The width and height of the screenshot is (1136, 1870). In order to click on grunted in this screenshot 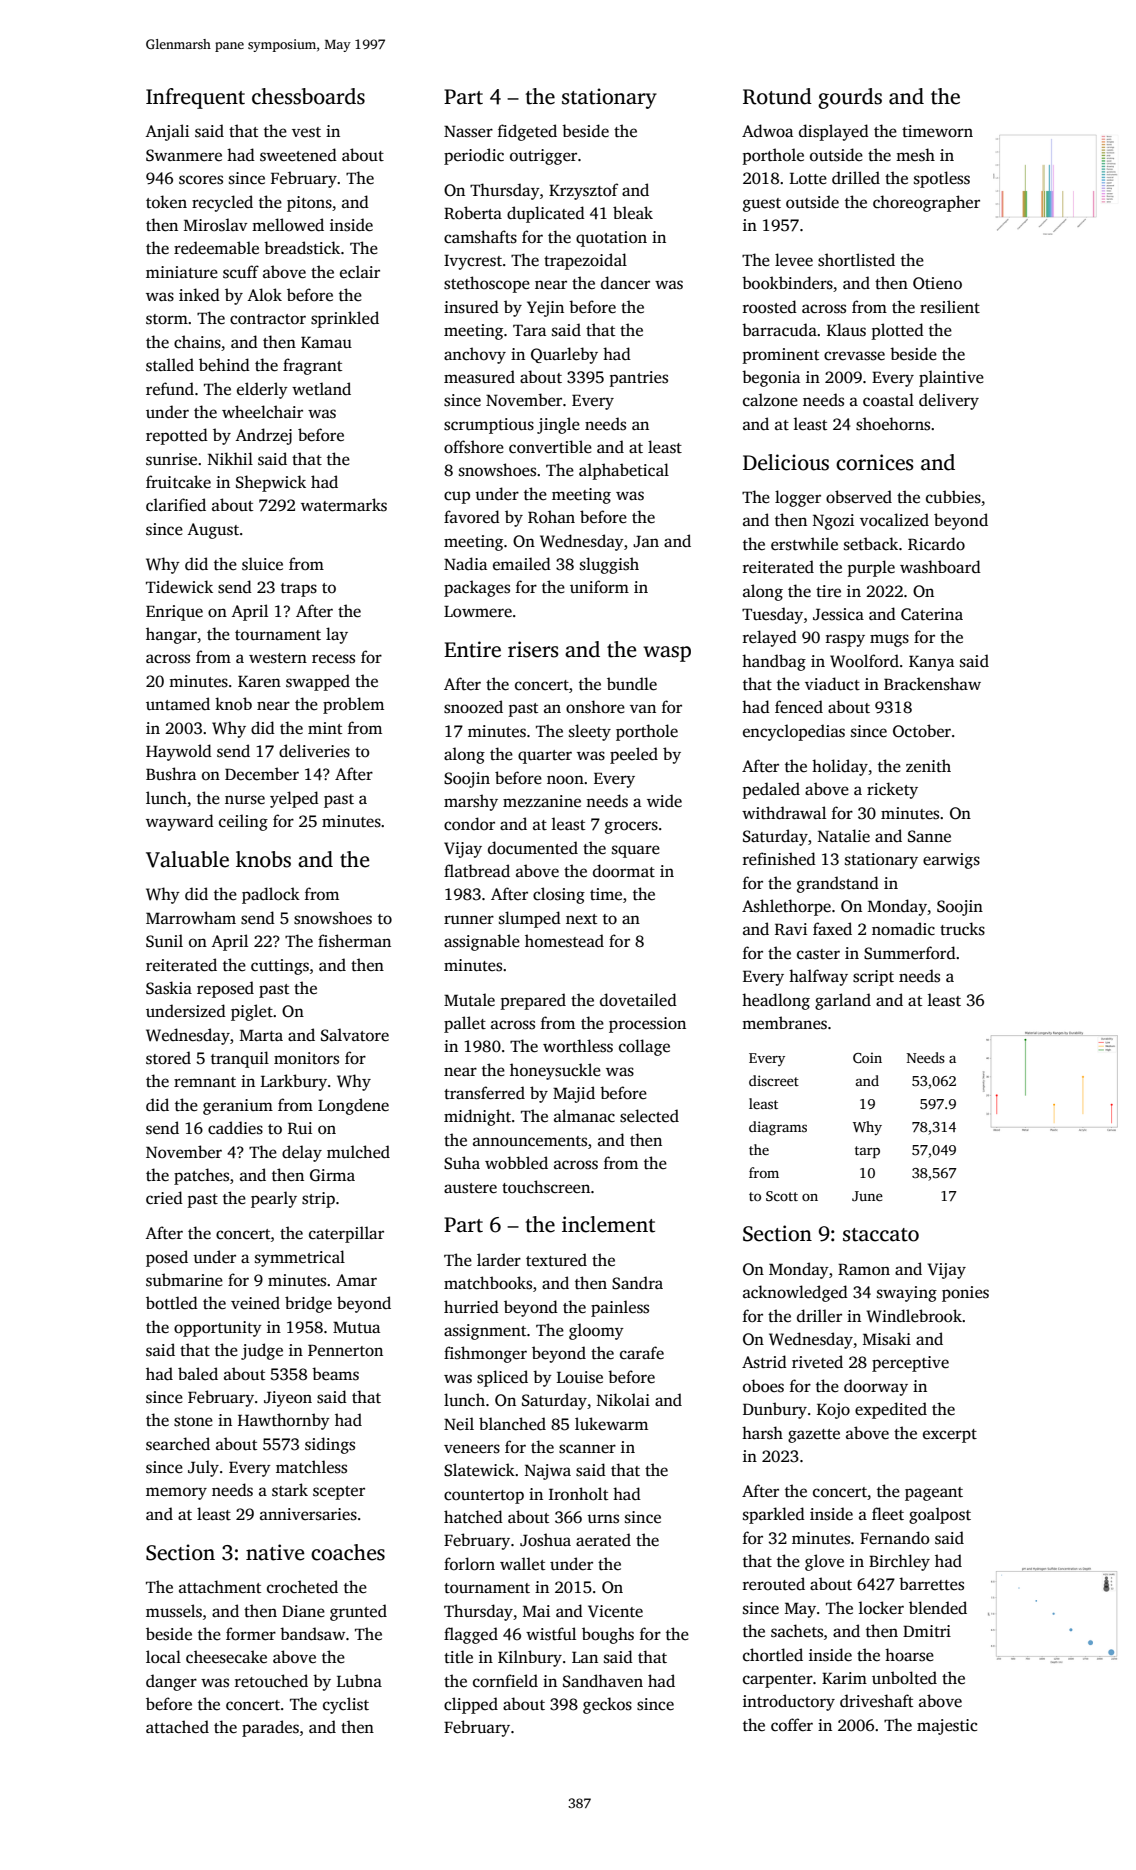, I will do `click(358, 1612)`.
